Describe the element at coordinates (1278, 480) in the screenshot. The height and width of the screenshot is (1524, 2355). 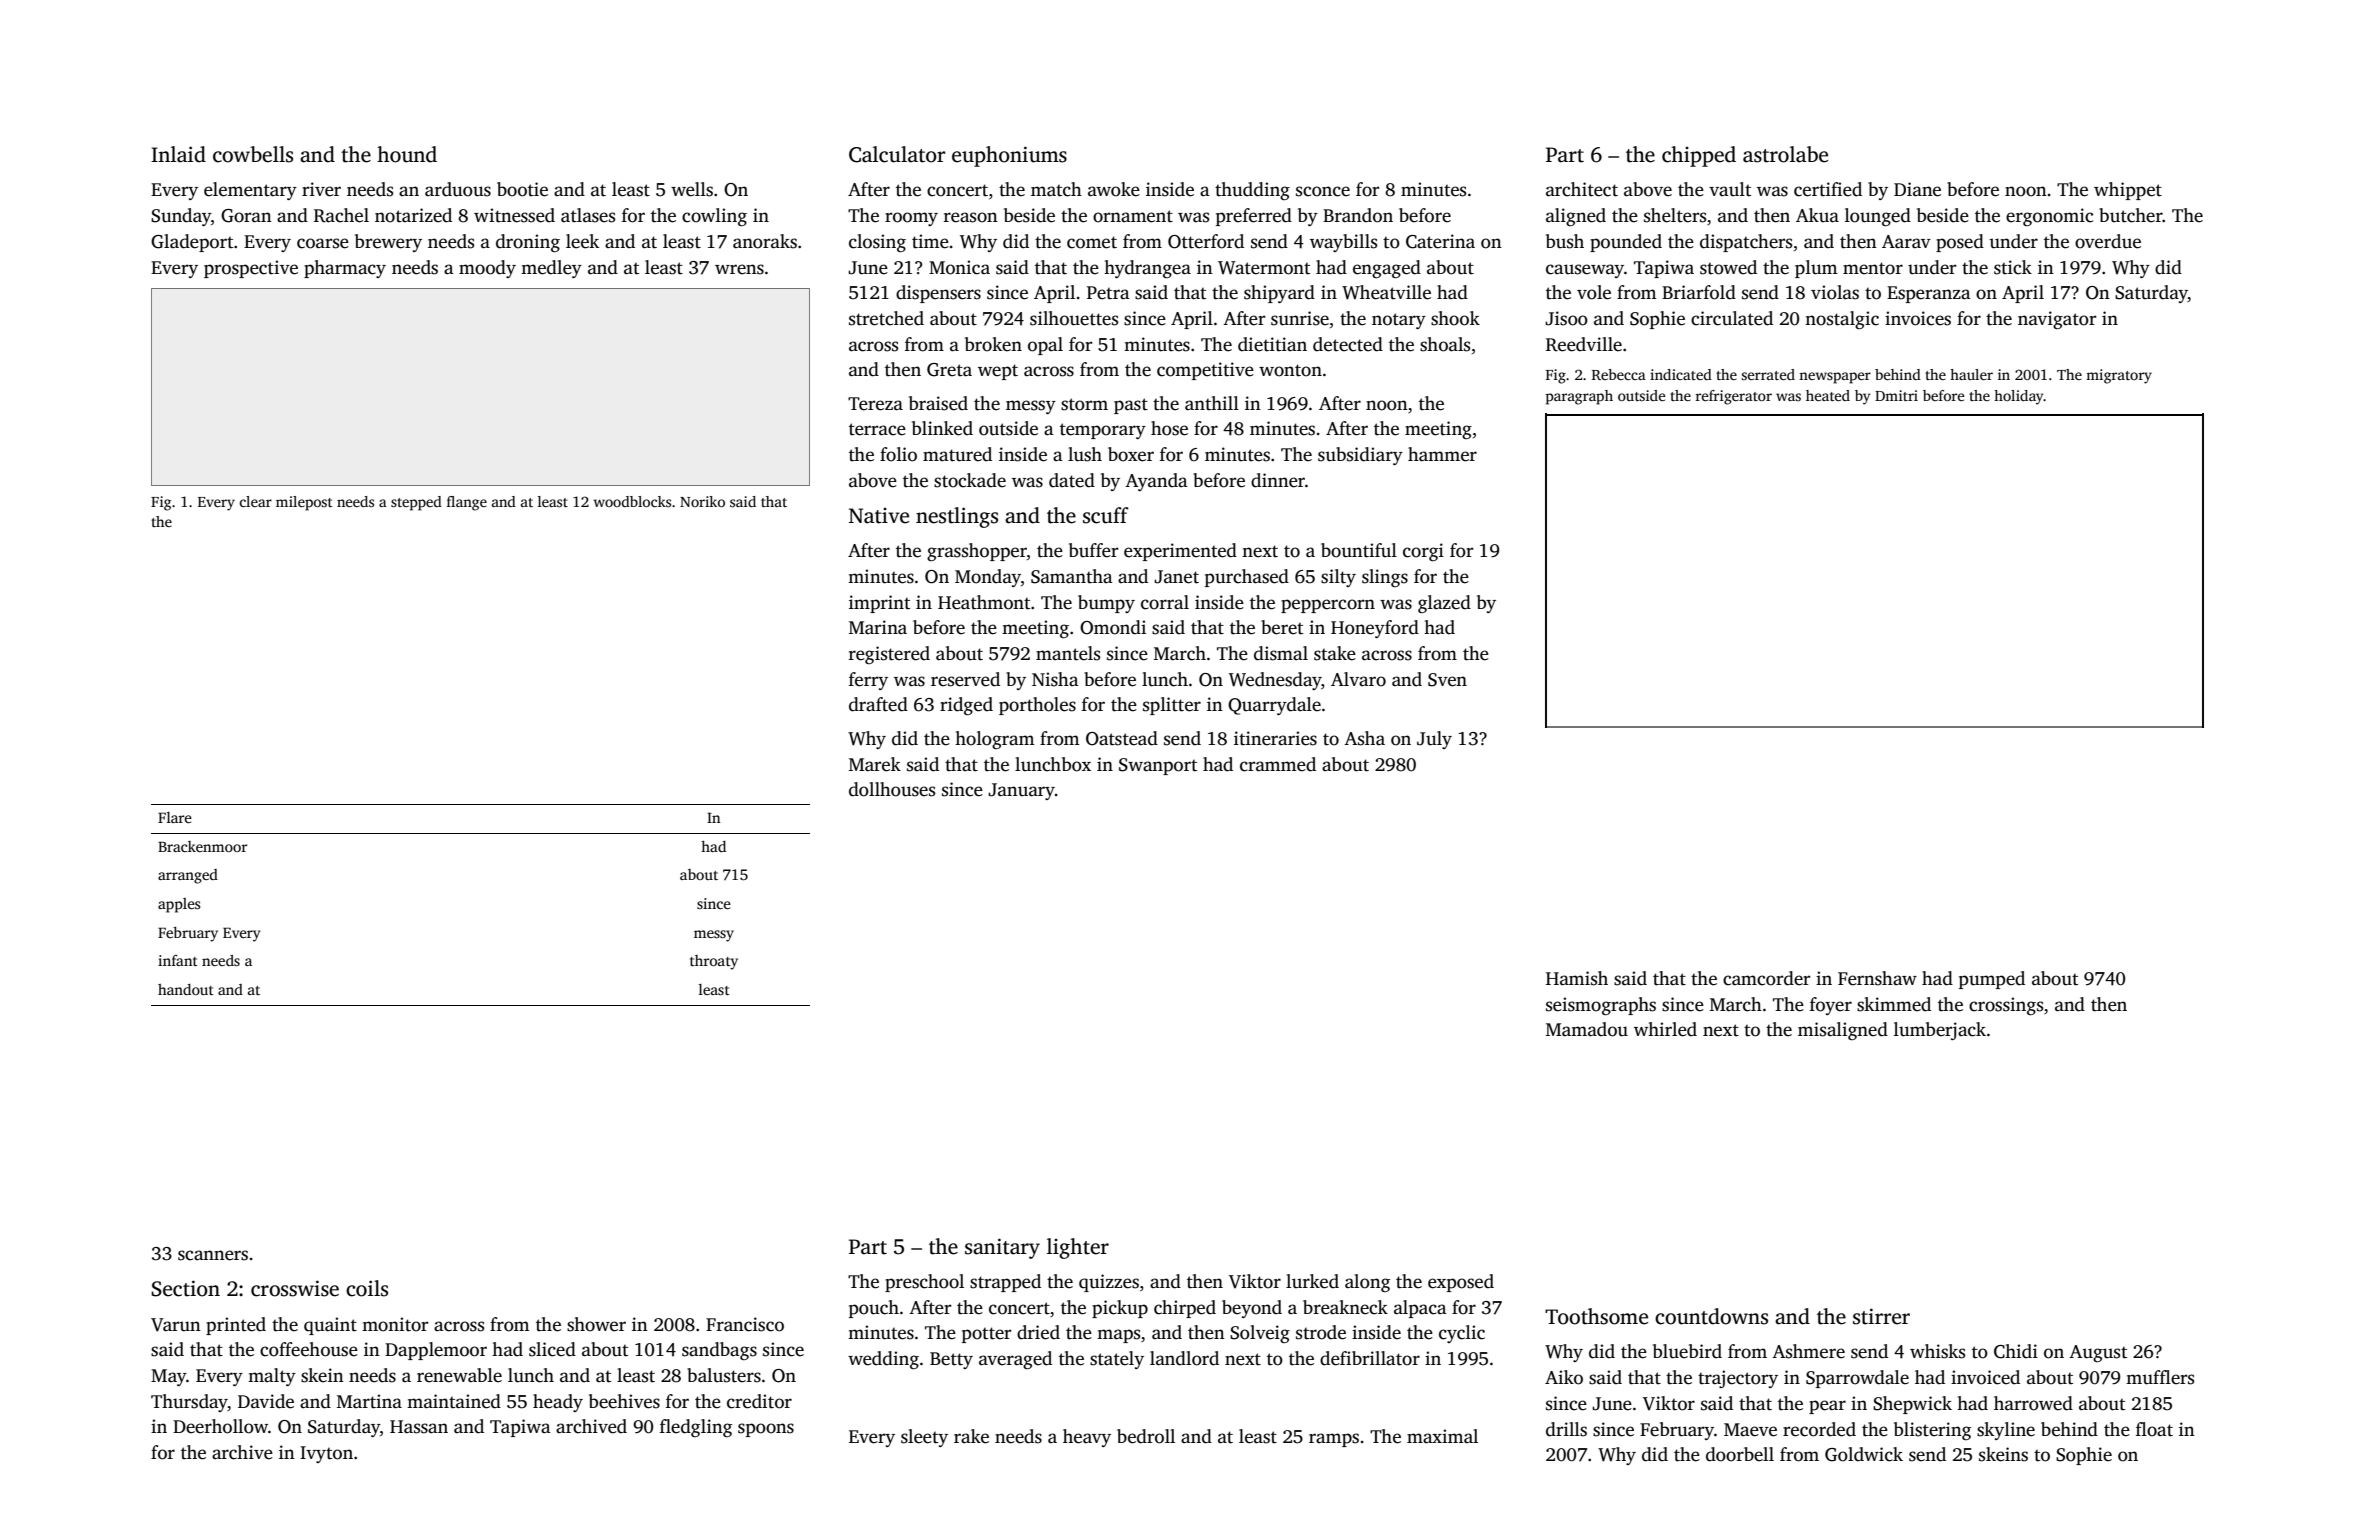
I see `dinner` at that location.
